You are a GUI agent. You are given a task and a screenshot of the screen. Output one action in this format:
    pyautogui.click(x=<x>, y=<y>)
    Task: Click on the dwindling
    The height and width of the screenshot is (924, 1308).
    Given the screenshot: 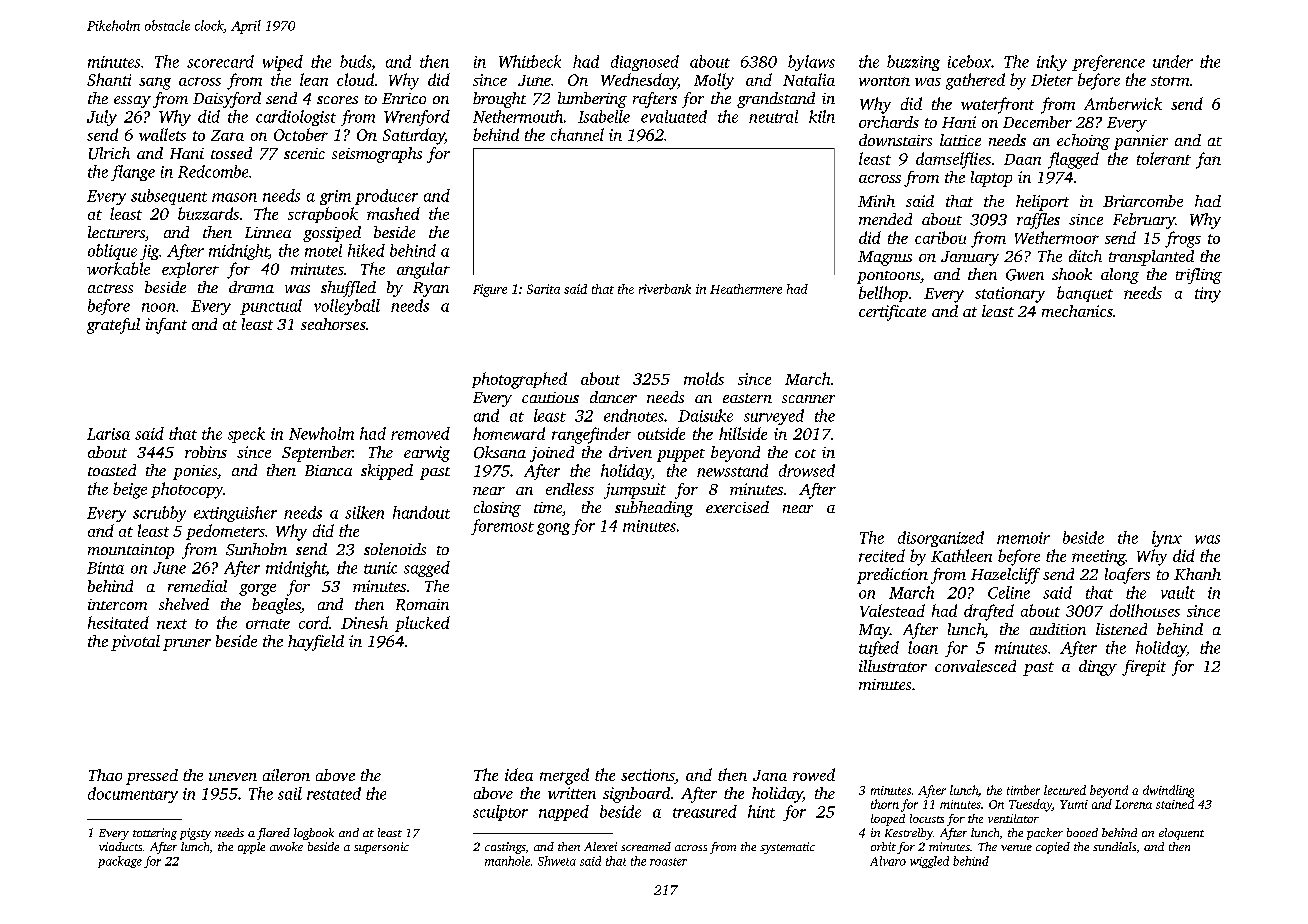 What is the action you would take?
    pyautogui.click(x=1168, y=791)
